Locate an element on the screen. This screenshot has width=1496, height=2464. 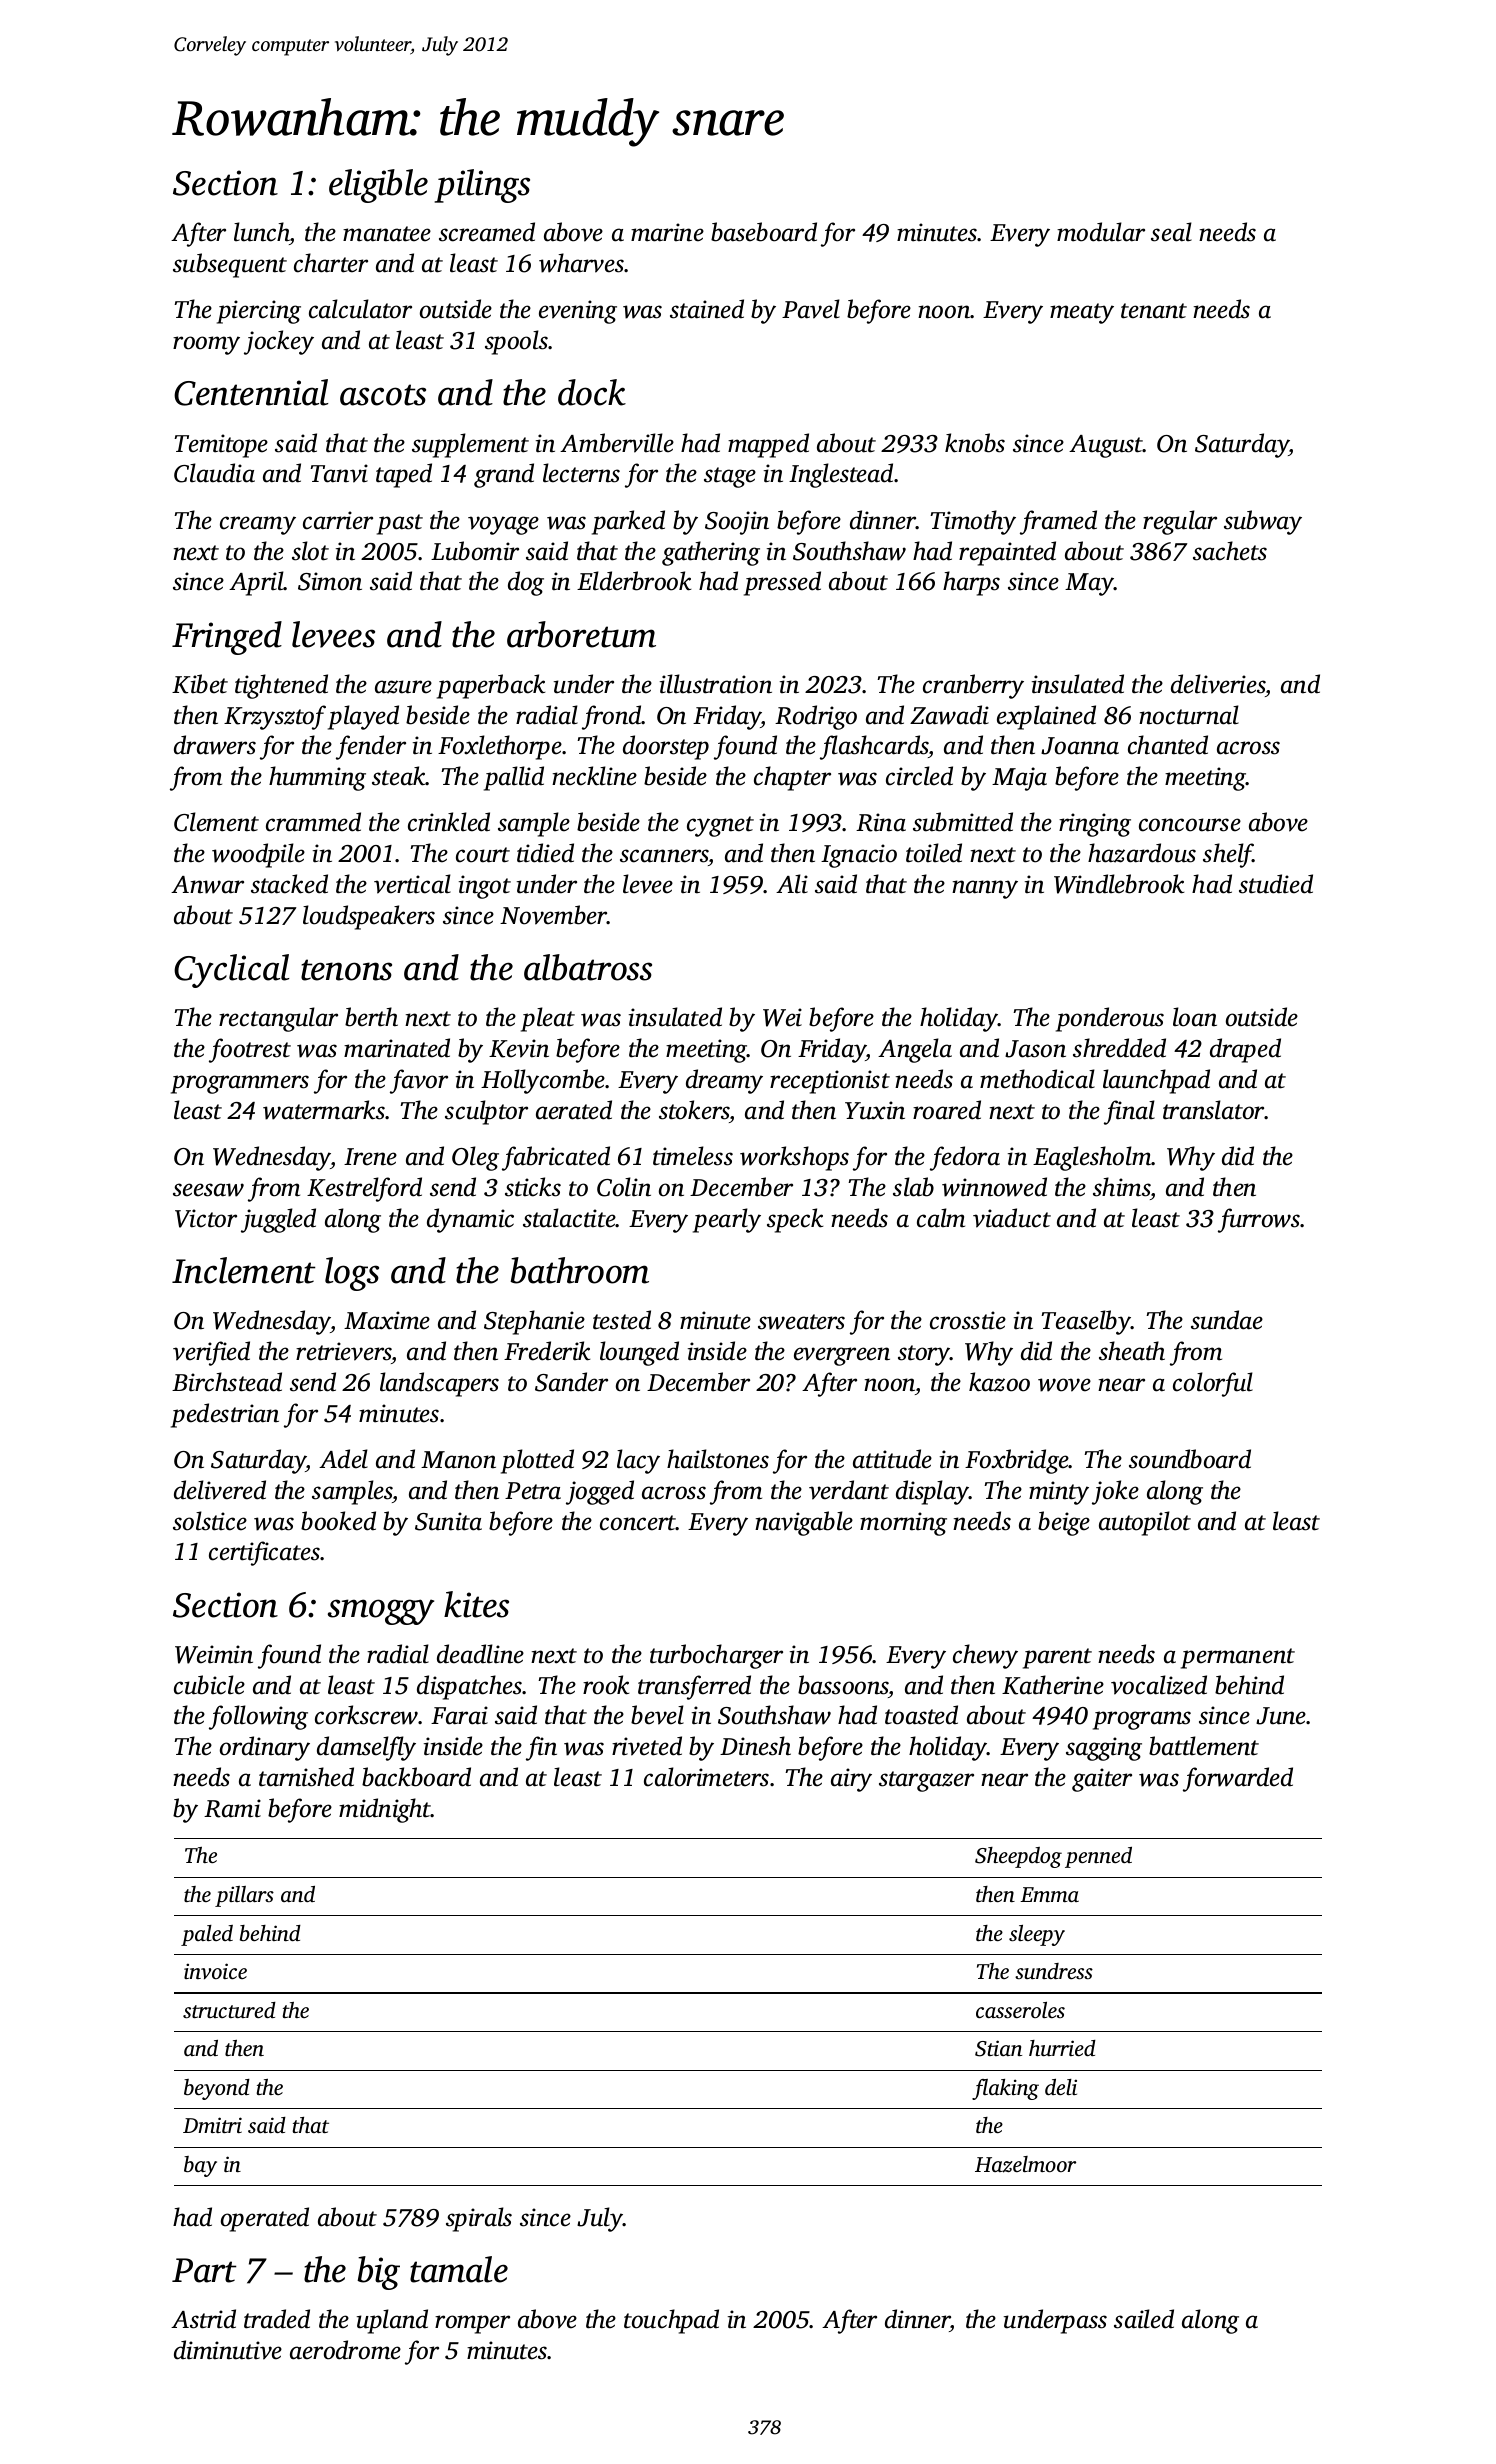
diminutive is located at coordinates (228, 2350).
